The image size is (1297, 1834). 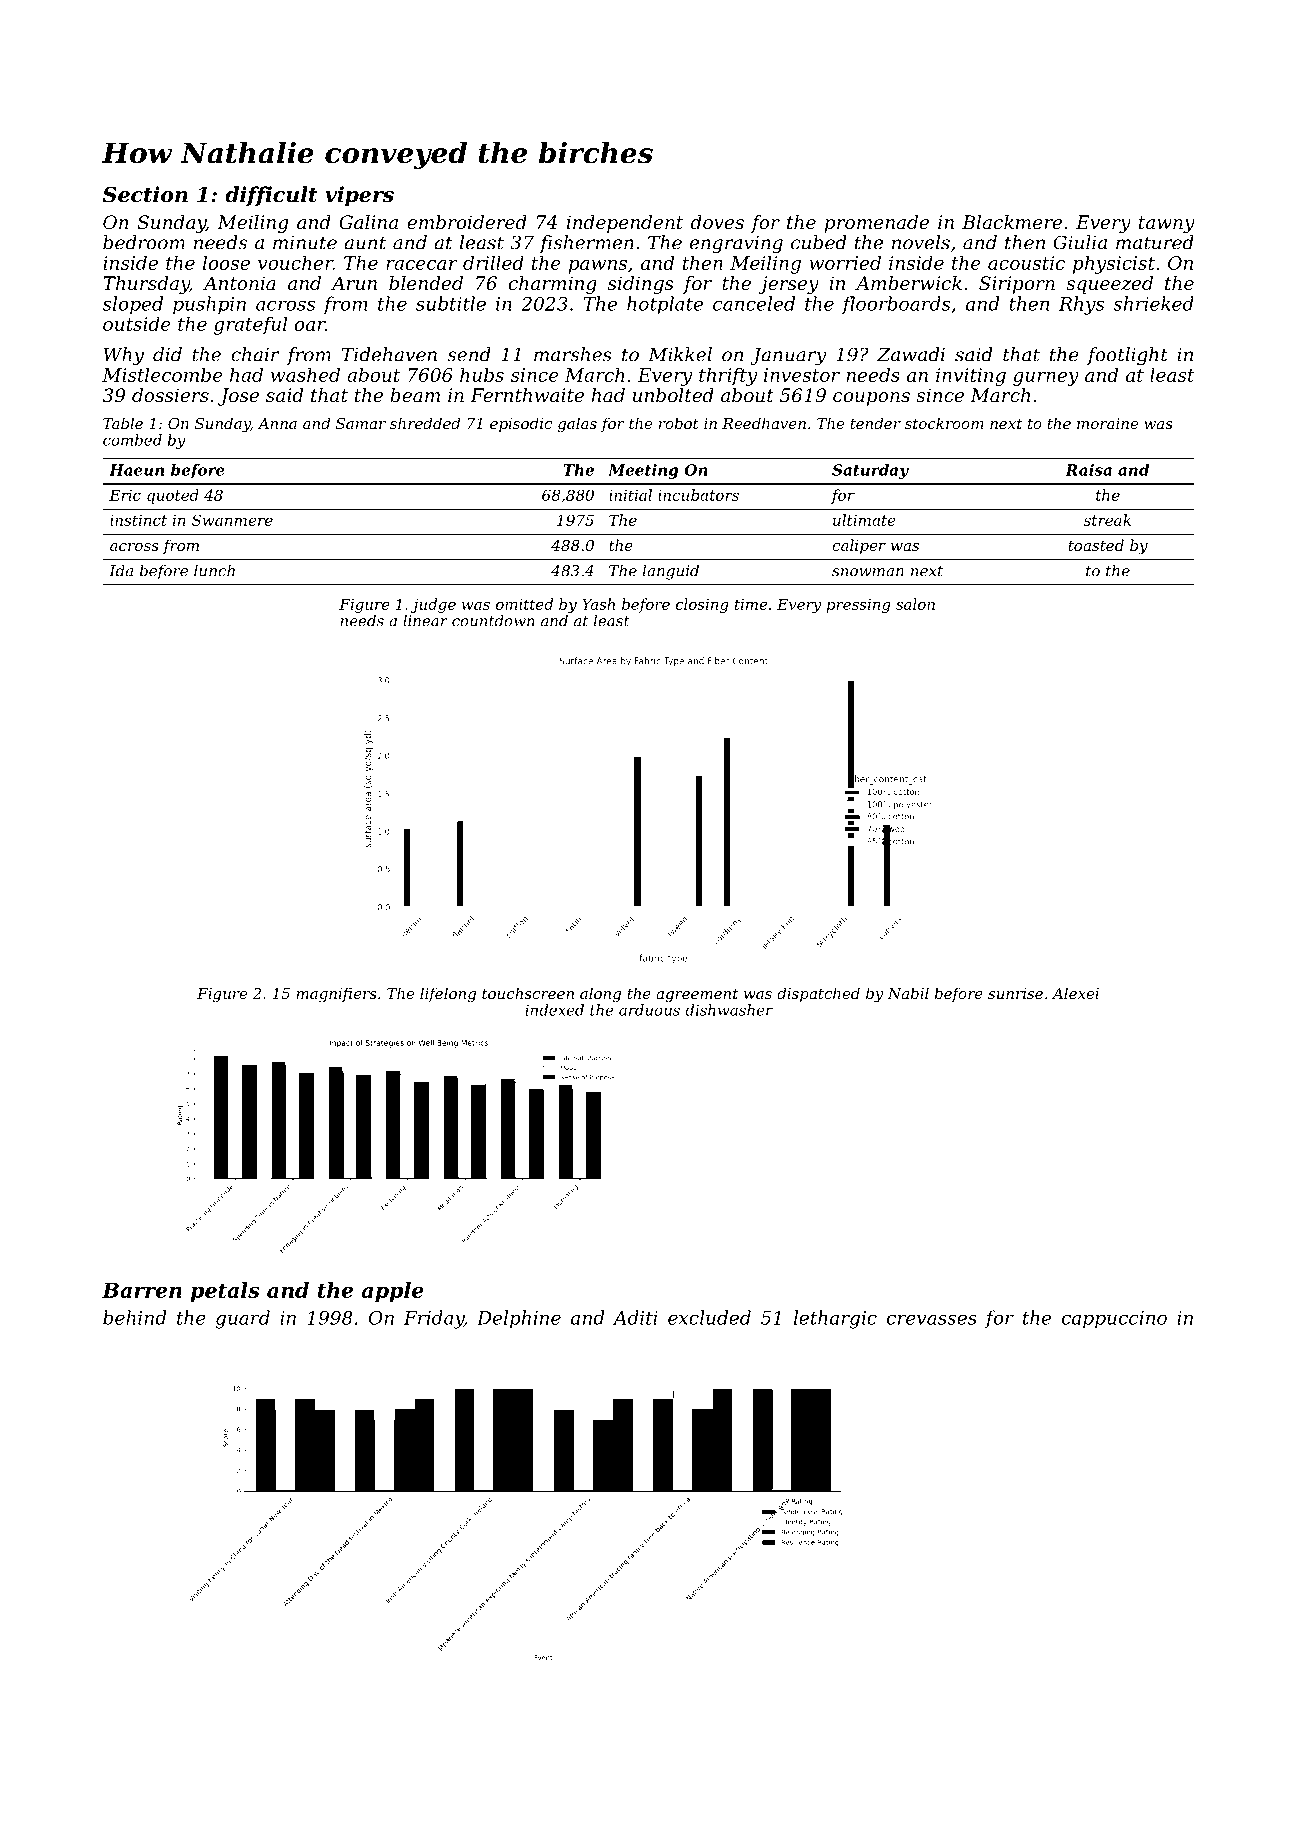 What do you see at coordinates (818, 242) in the screenshot?
I see `cubed` at bounding box center [818, 242].
